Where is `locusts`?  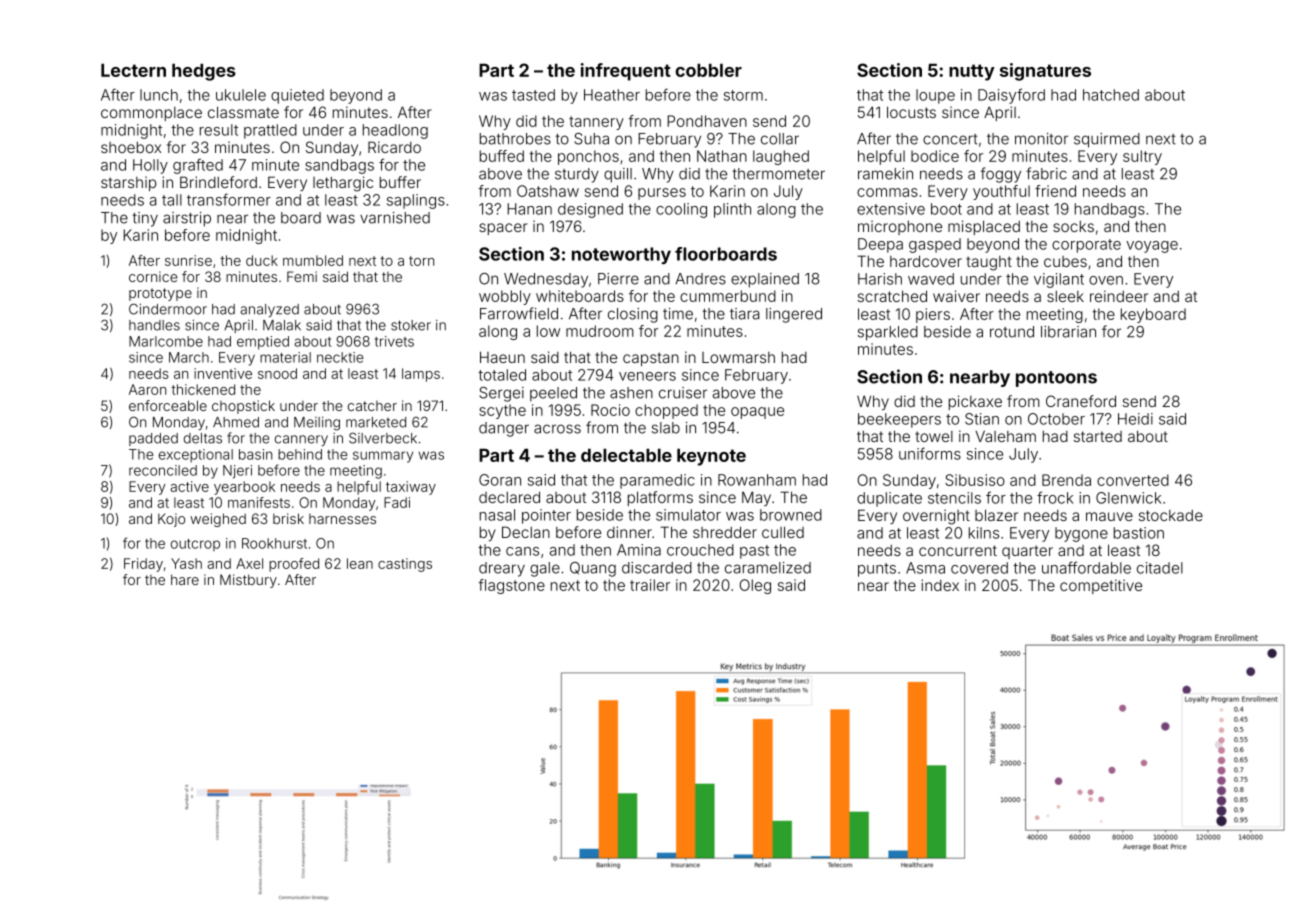
locusts is located at coordinates (911, 112).
